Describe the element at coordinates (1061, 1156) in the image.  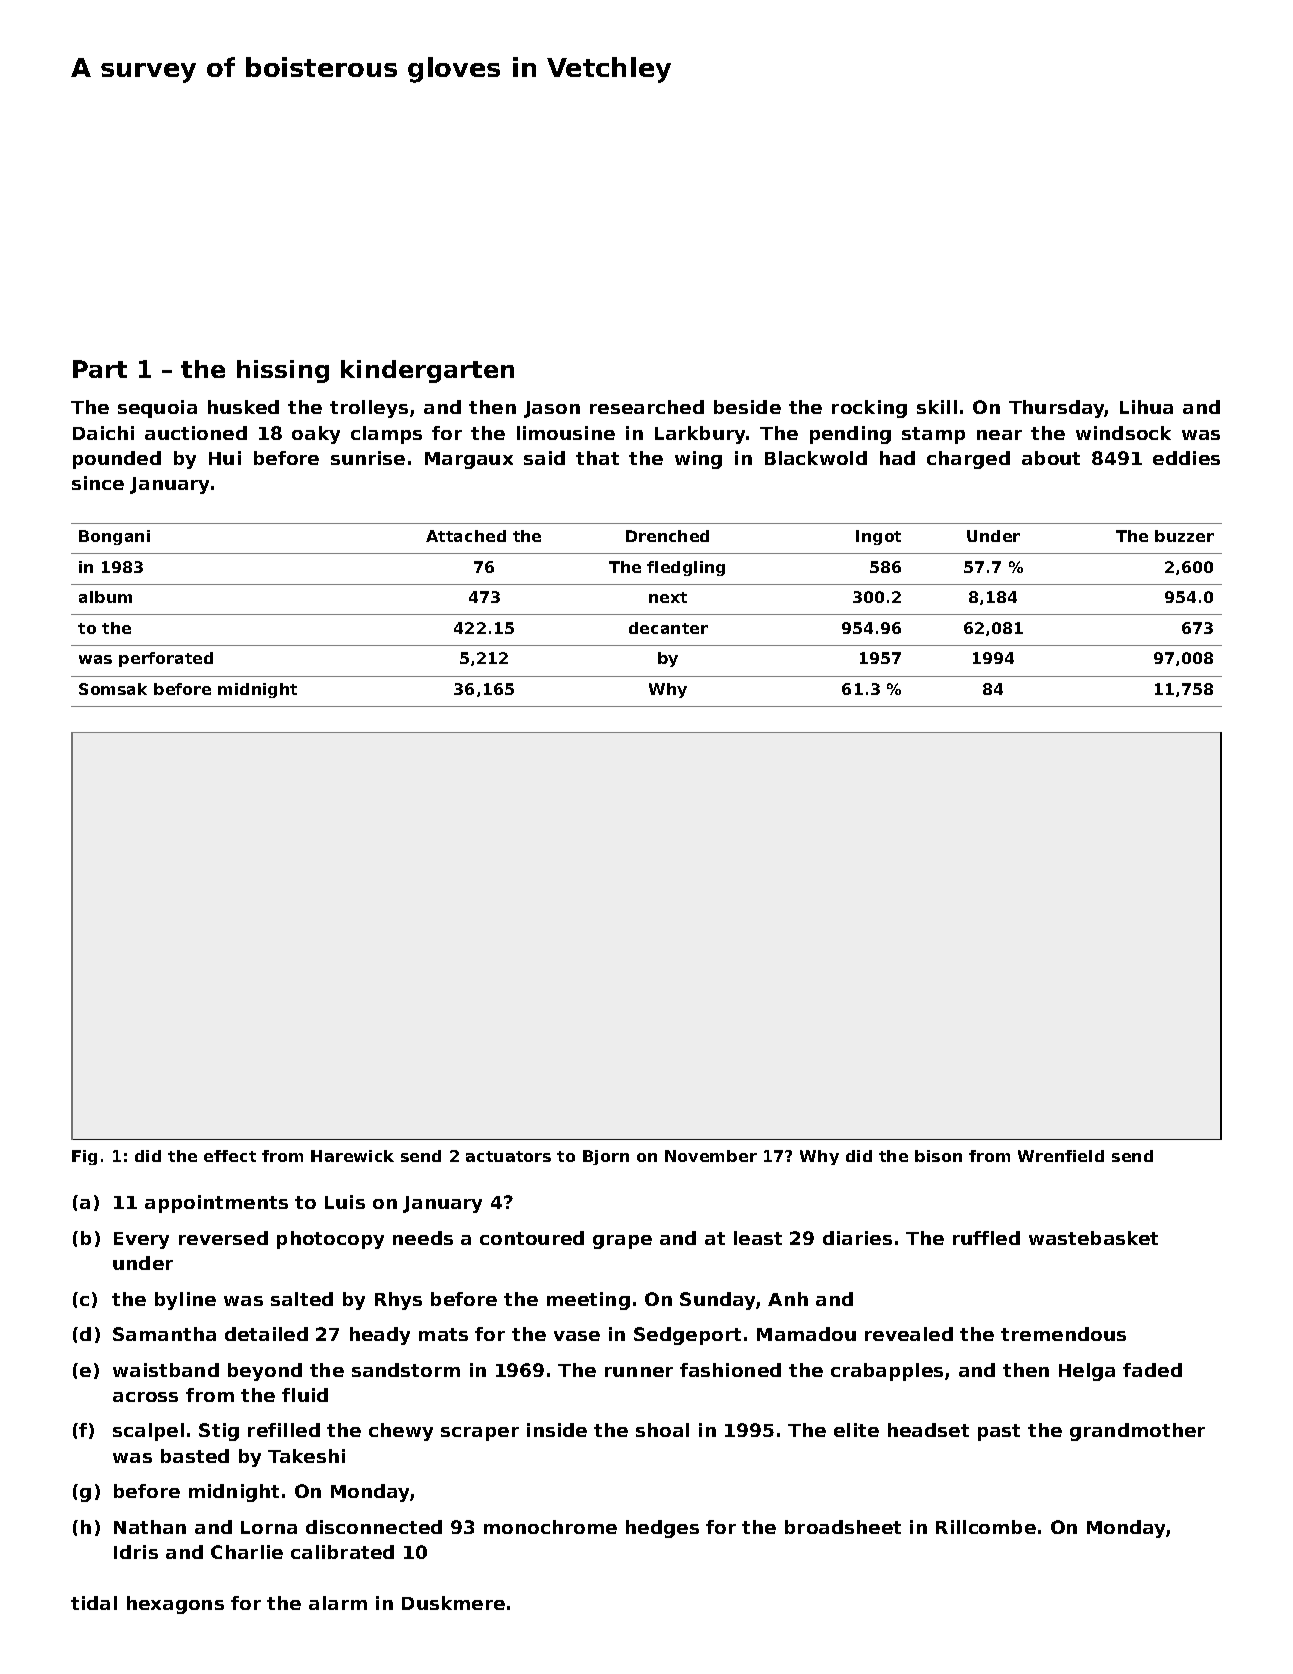
I see `Wrenfield` at that location.
